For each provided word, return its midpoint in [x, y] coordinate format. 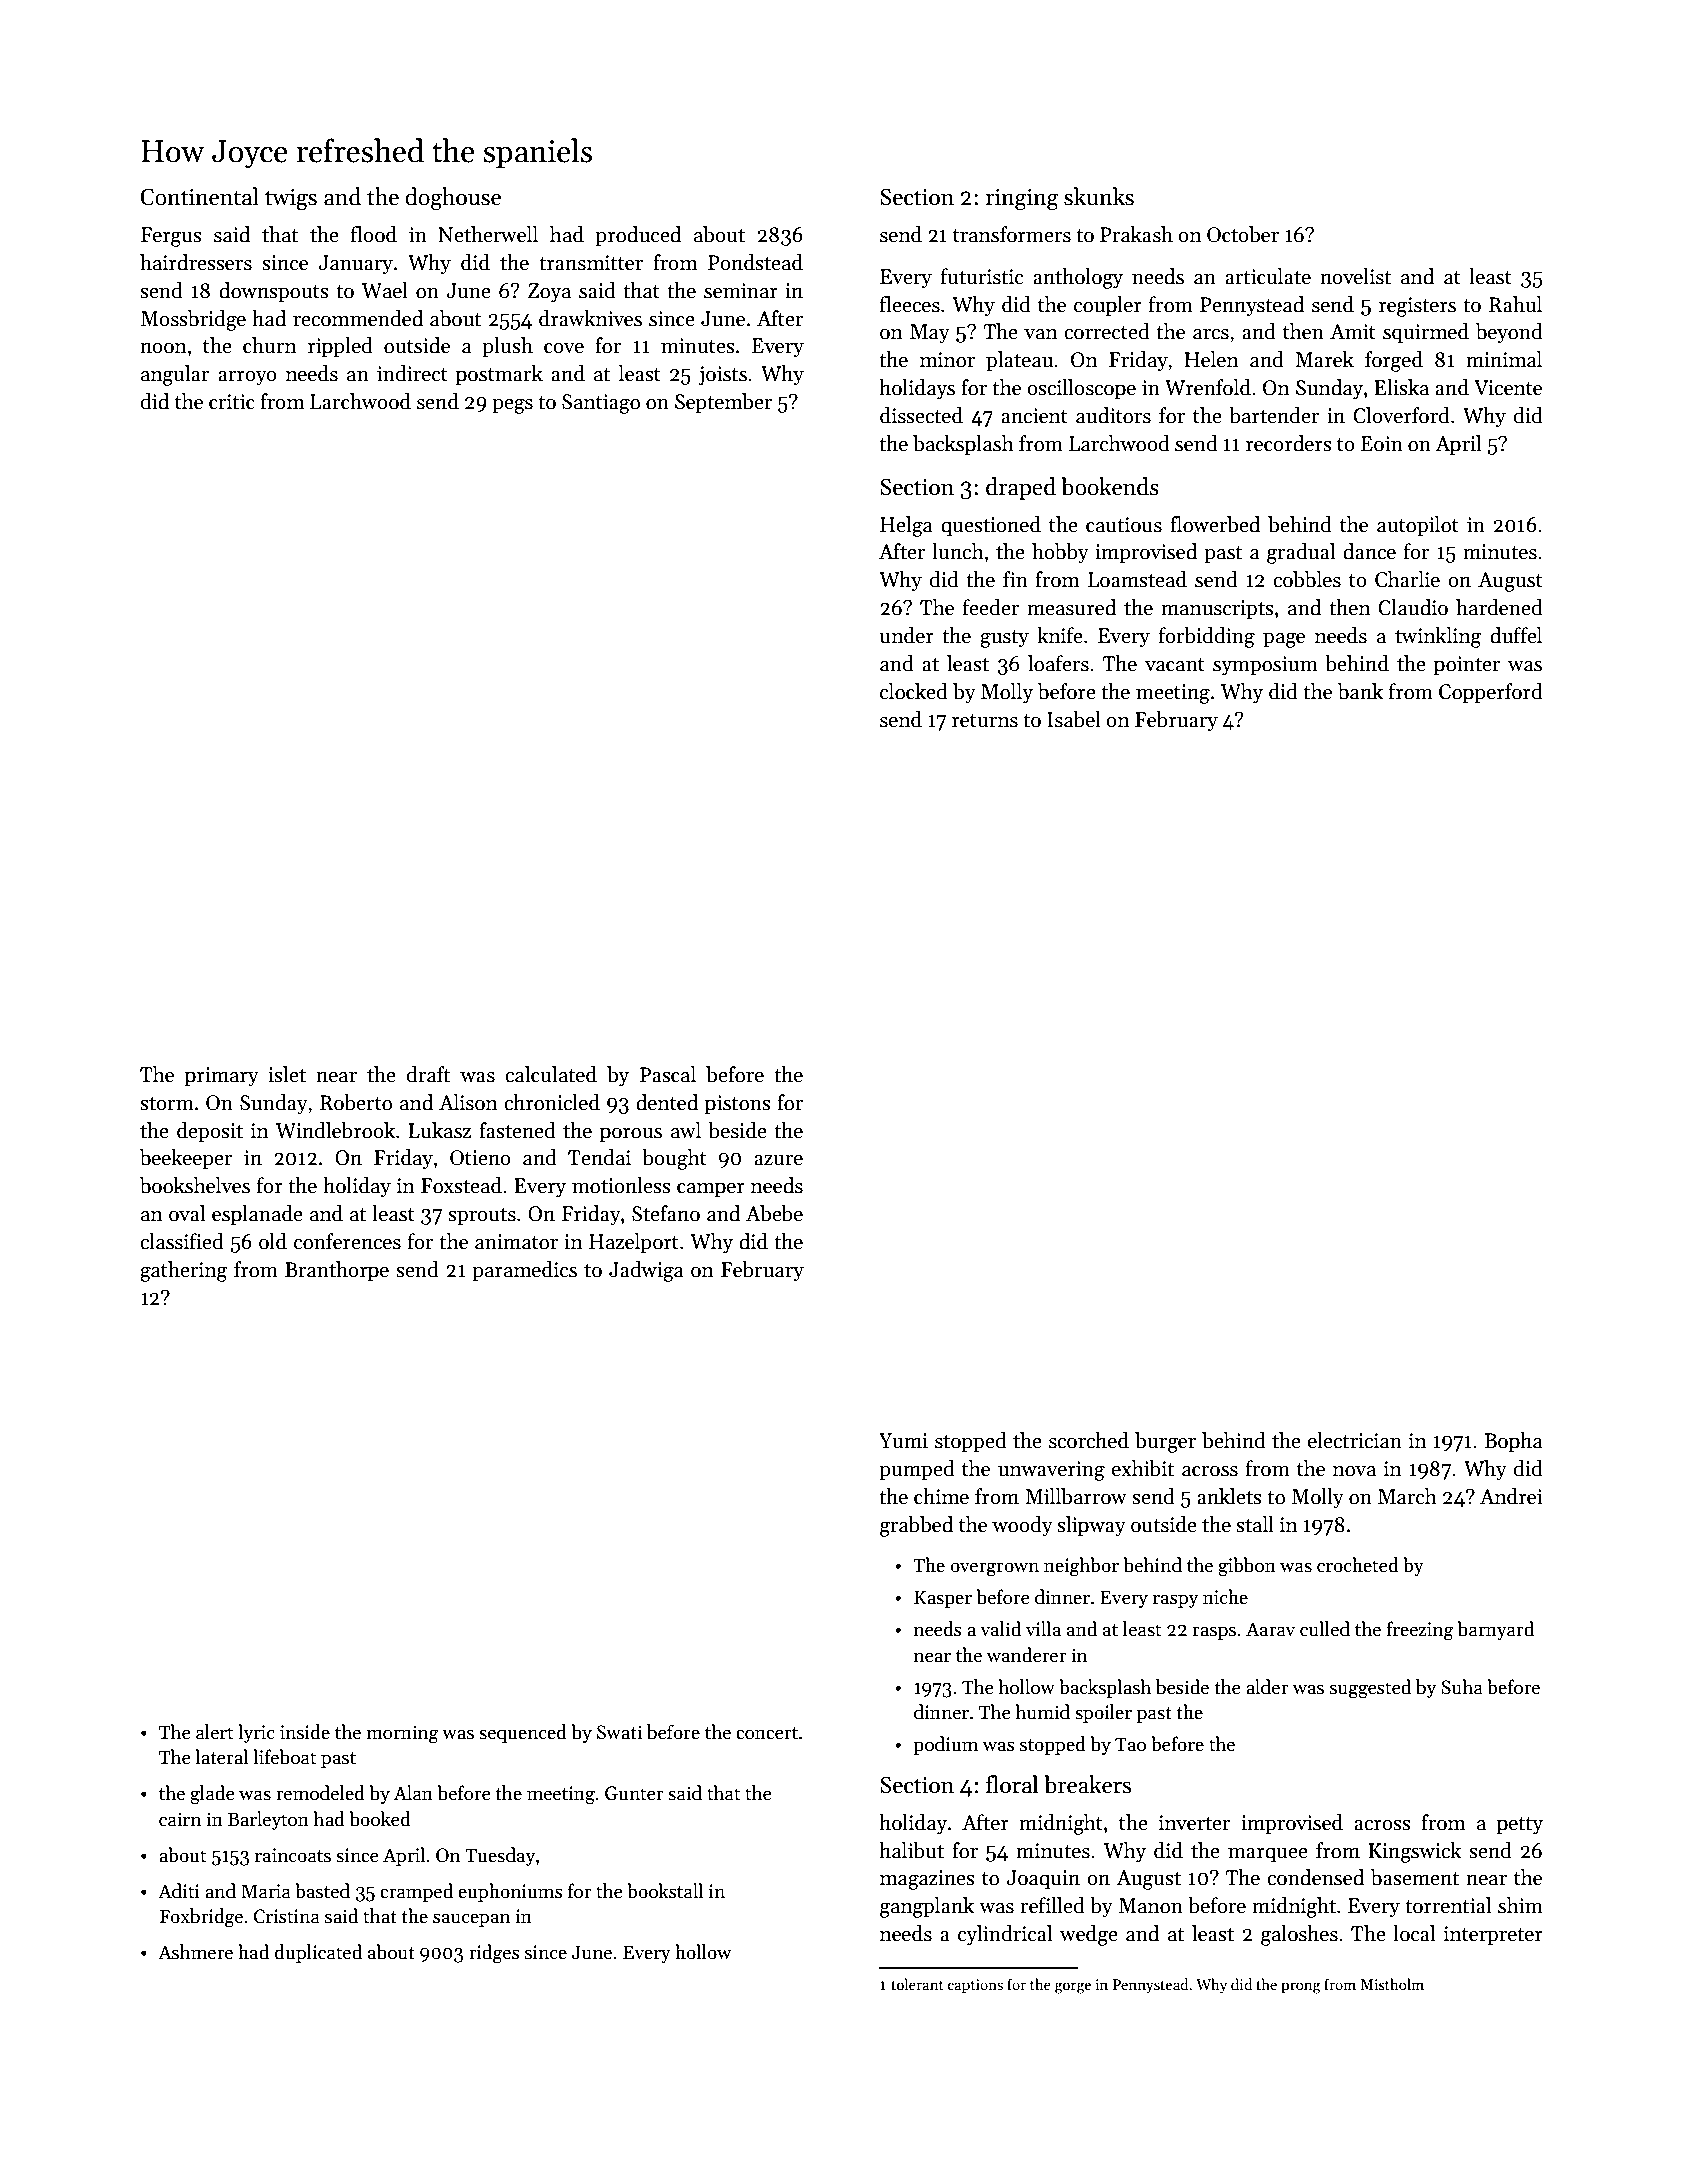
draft [428, 1074]
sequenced [523, 1733]
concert [767, 1733]
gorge [1073, 1988]
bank [1360, 691]
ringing [1022, 199]
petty [1520, 1826]
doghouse [453, 199]
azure [778, 1160]
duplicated [318, 1953]
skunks [1099, 196]
